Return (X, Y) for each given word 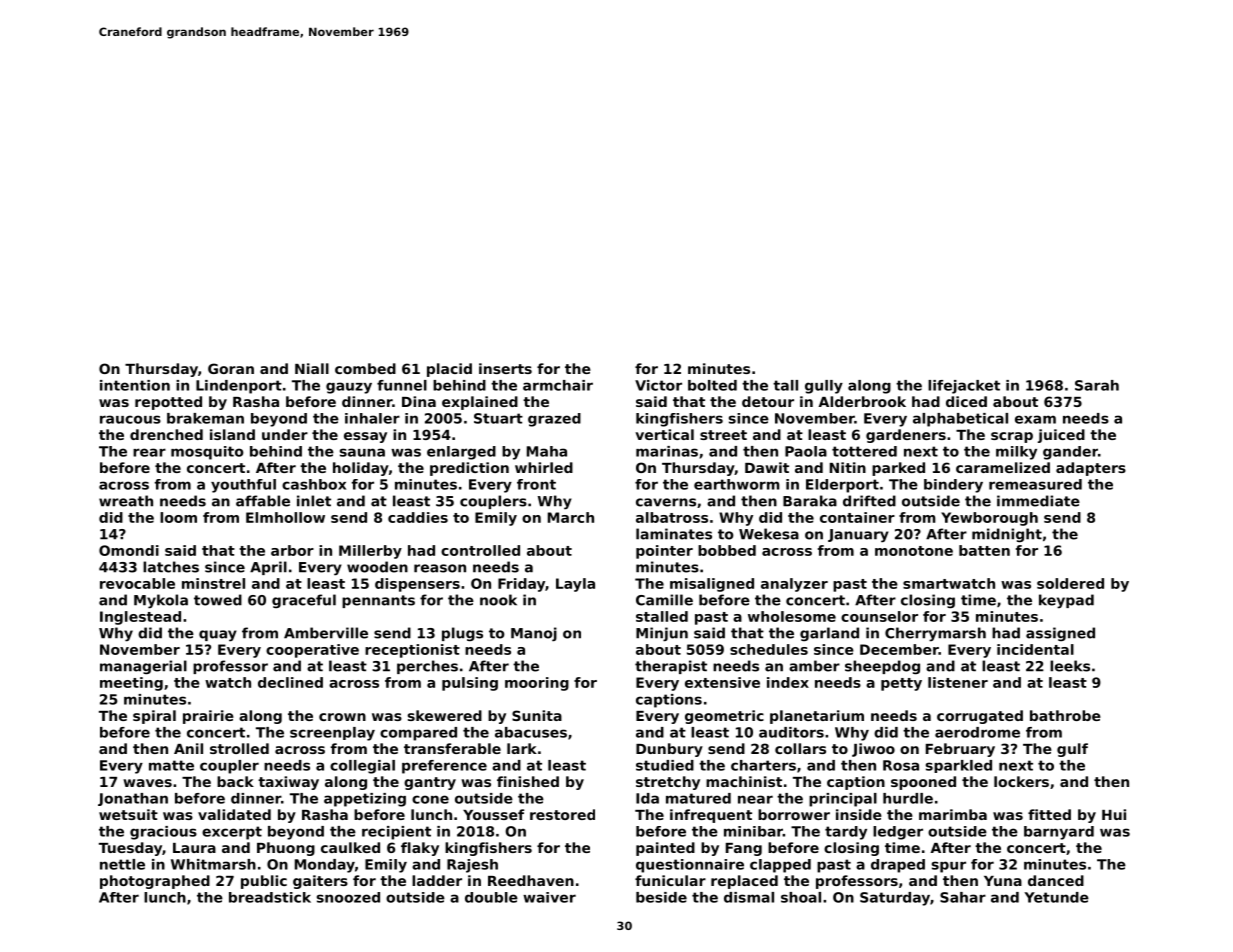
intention (135, 385)
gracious (163, 833)
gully (824, 387)
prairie (208, 717)
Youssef (493, 814)
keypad (1066, 601)
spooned (923, 783)
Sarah (1097, 385)
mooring (537, 684)
